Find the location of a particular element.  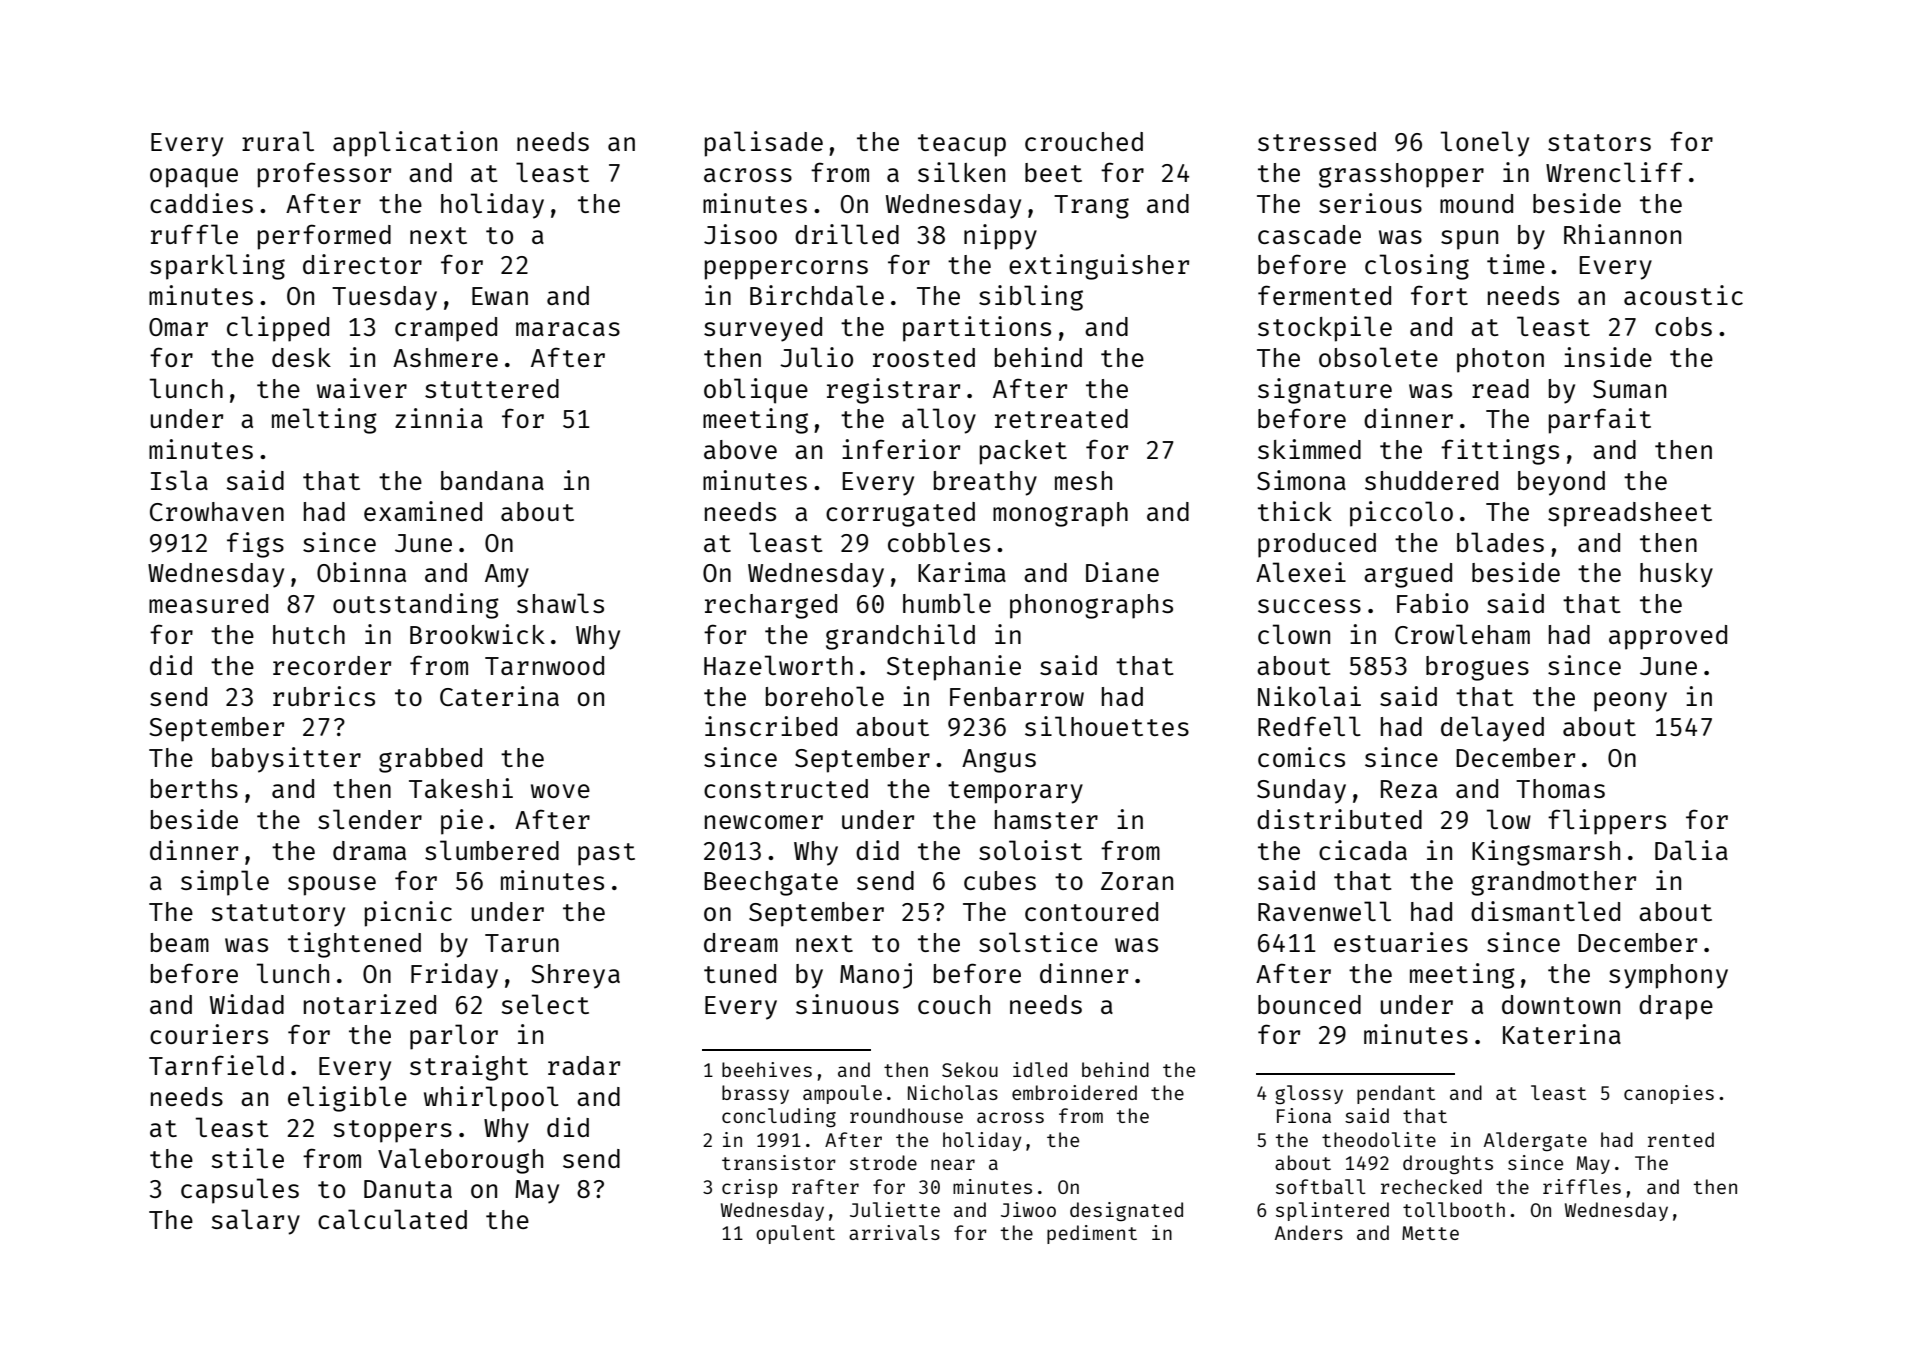

application is located at coordinates (415, 144).
